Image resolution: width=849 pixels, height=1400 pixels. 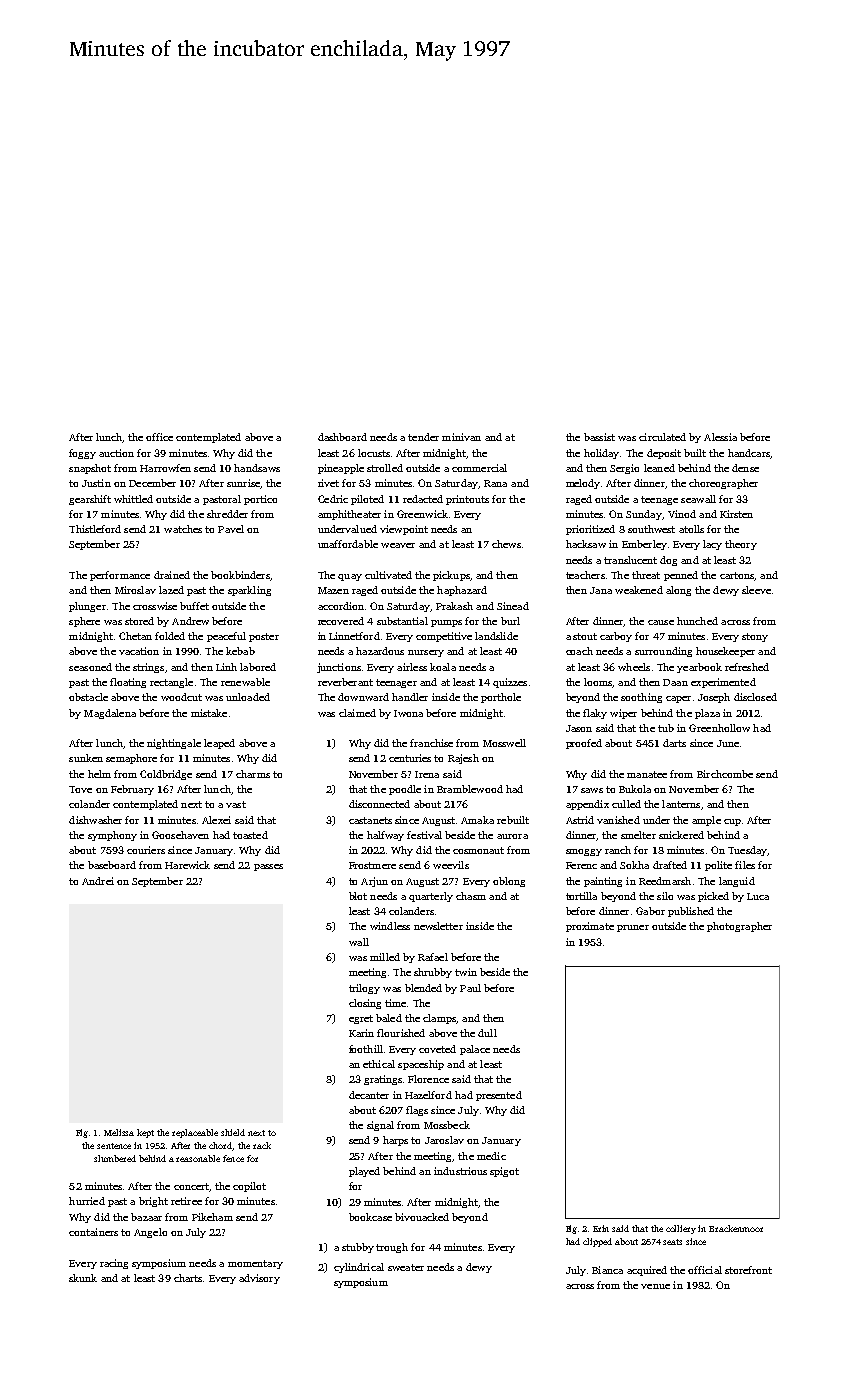 What do you see at coordinates (86, 758) in the image?
I see `sunken` at bounding box center [86, 758].
